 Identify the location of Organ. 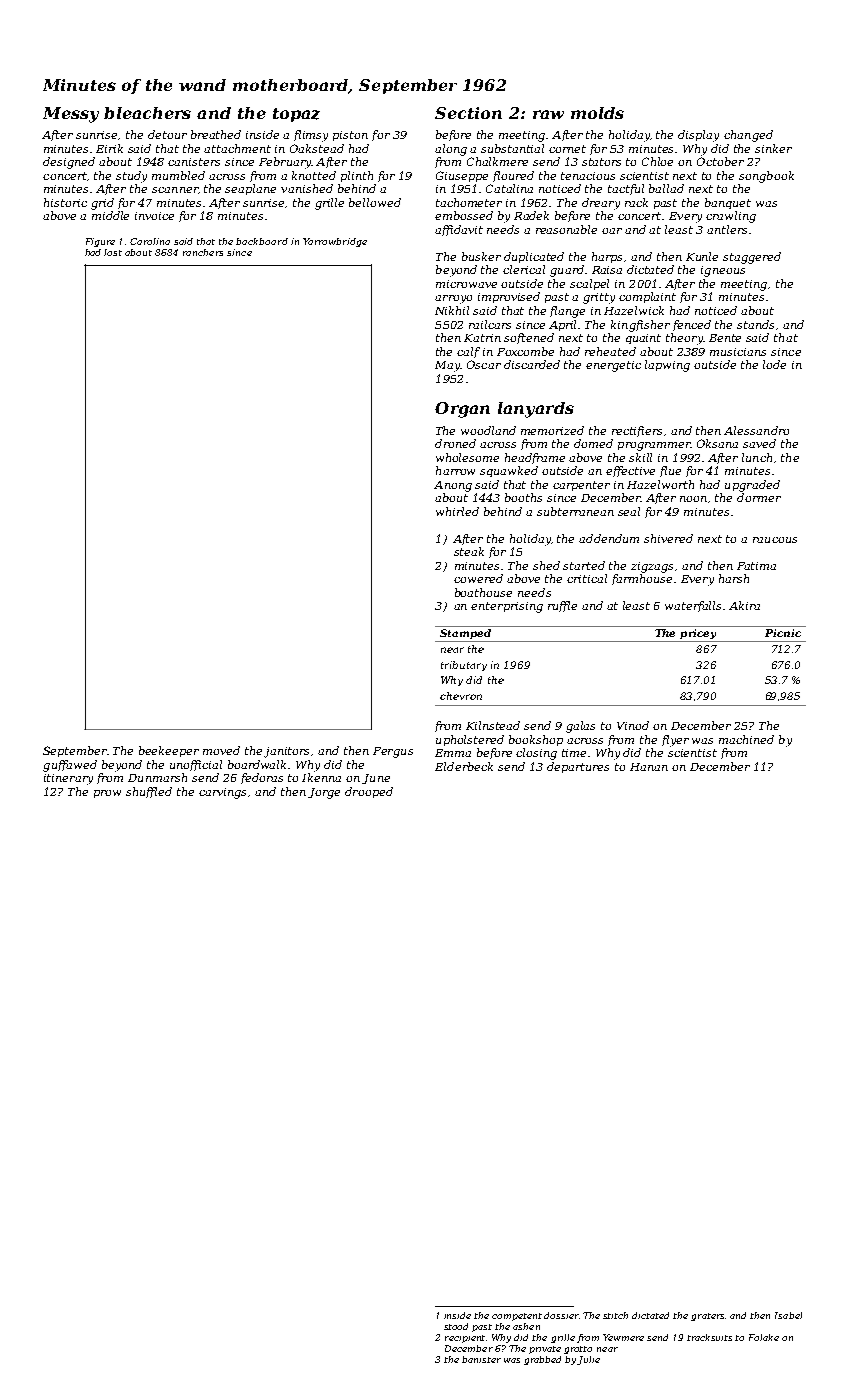
(462, 410).
